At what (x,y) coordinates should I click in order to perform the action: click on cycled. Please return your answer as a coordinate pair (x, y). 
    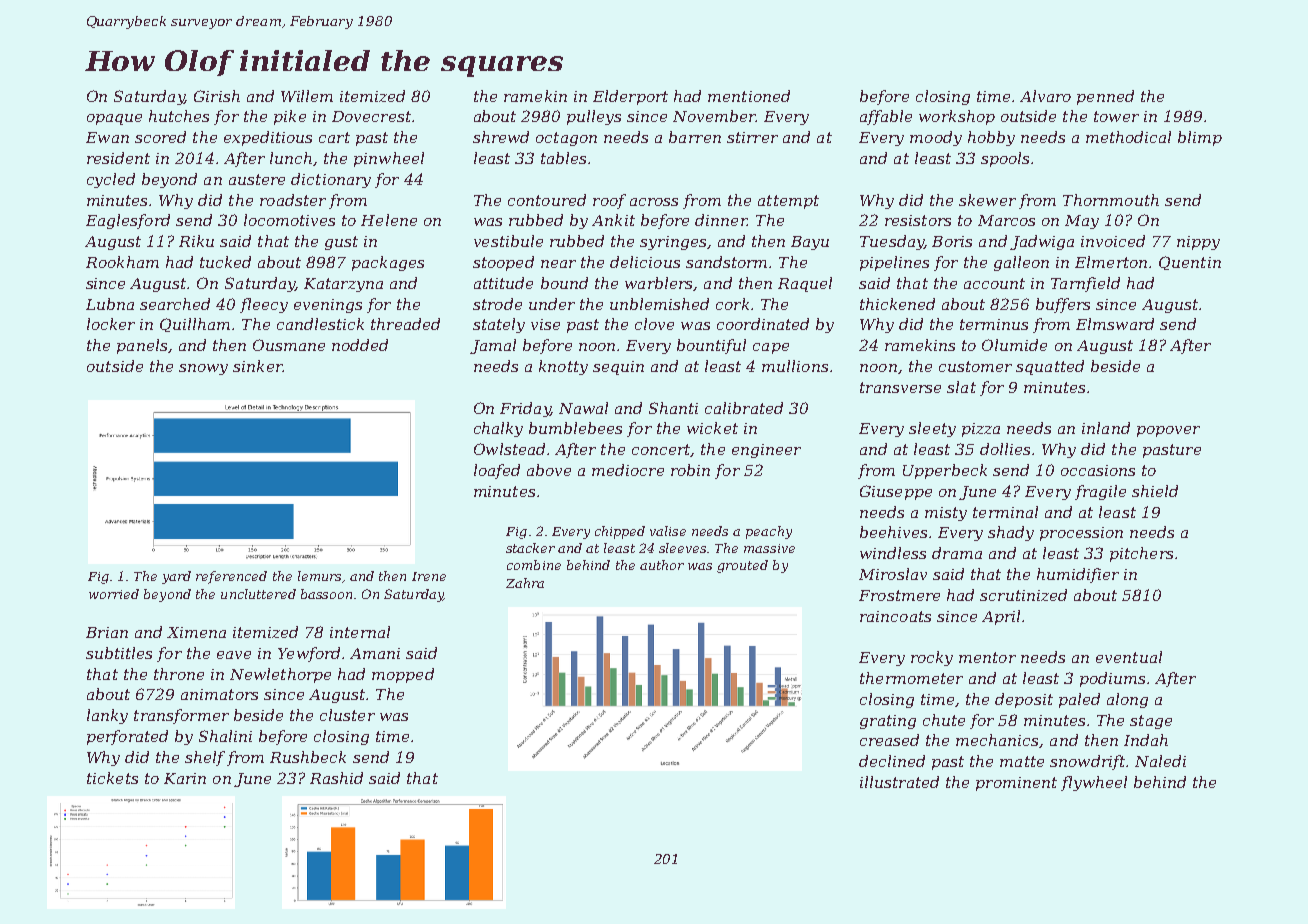
    Looking at the image, I should click on (111, 180).
